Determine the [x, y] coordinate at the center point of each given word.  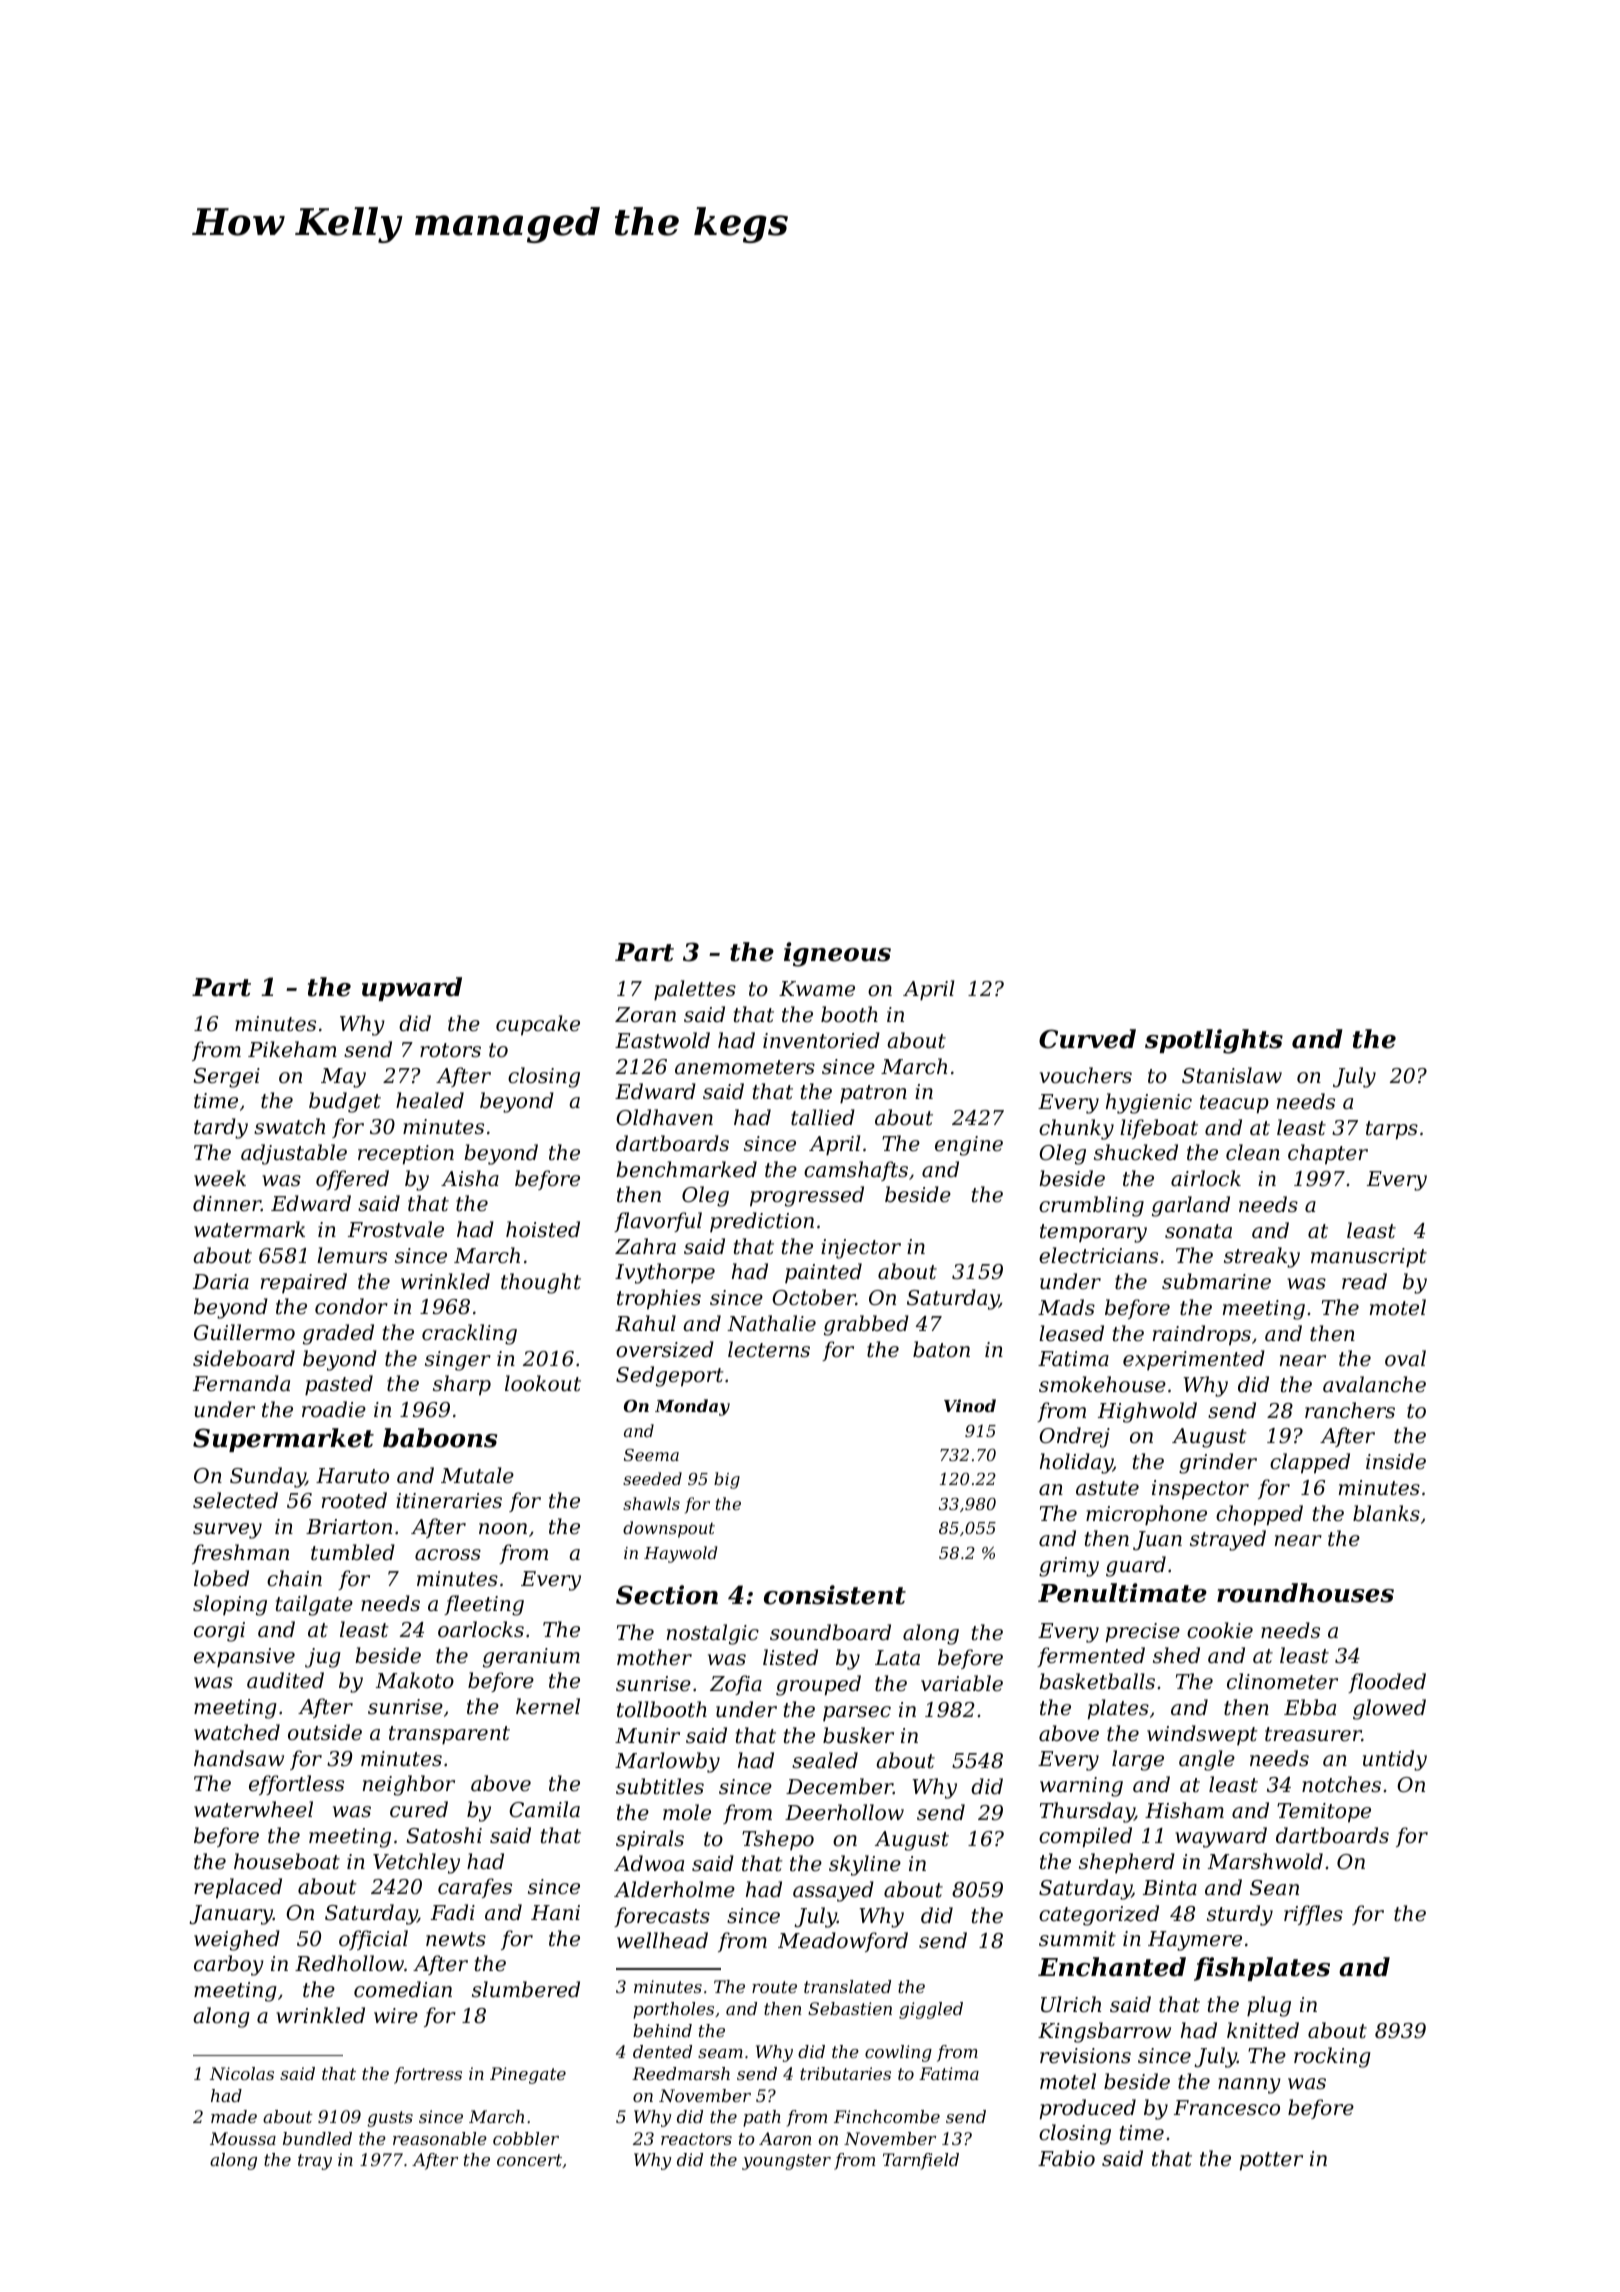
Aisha [470, 1178]
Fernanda [241, 1383]
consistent [835, 1595]
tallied [823, 1117]
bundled [317, 2138]
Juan [1157, 1540]
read [1364, 1281]
